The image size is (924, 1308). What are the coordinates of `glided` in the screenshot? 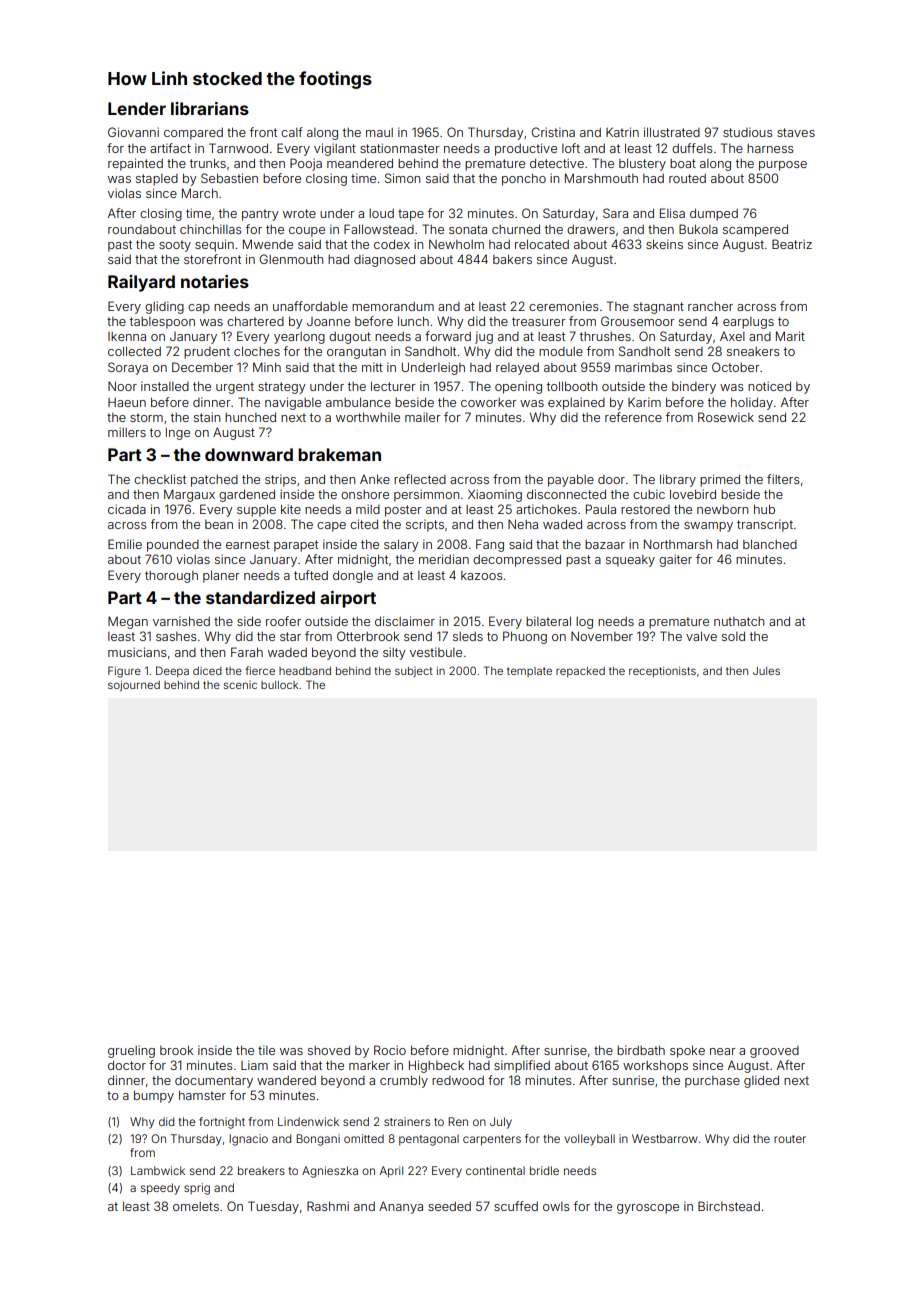 It's located at (761, 1081).
